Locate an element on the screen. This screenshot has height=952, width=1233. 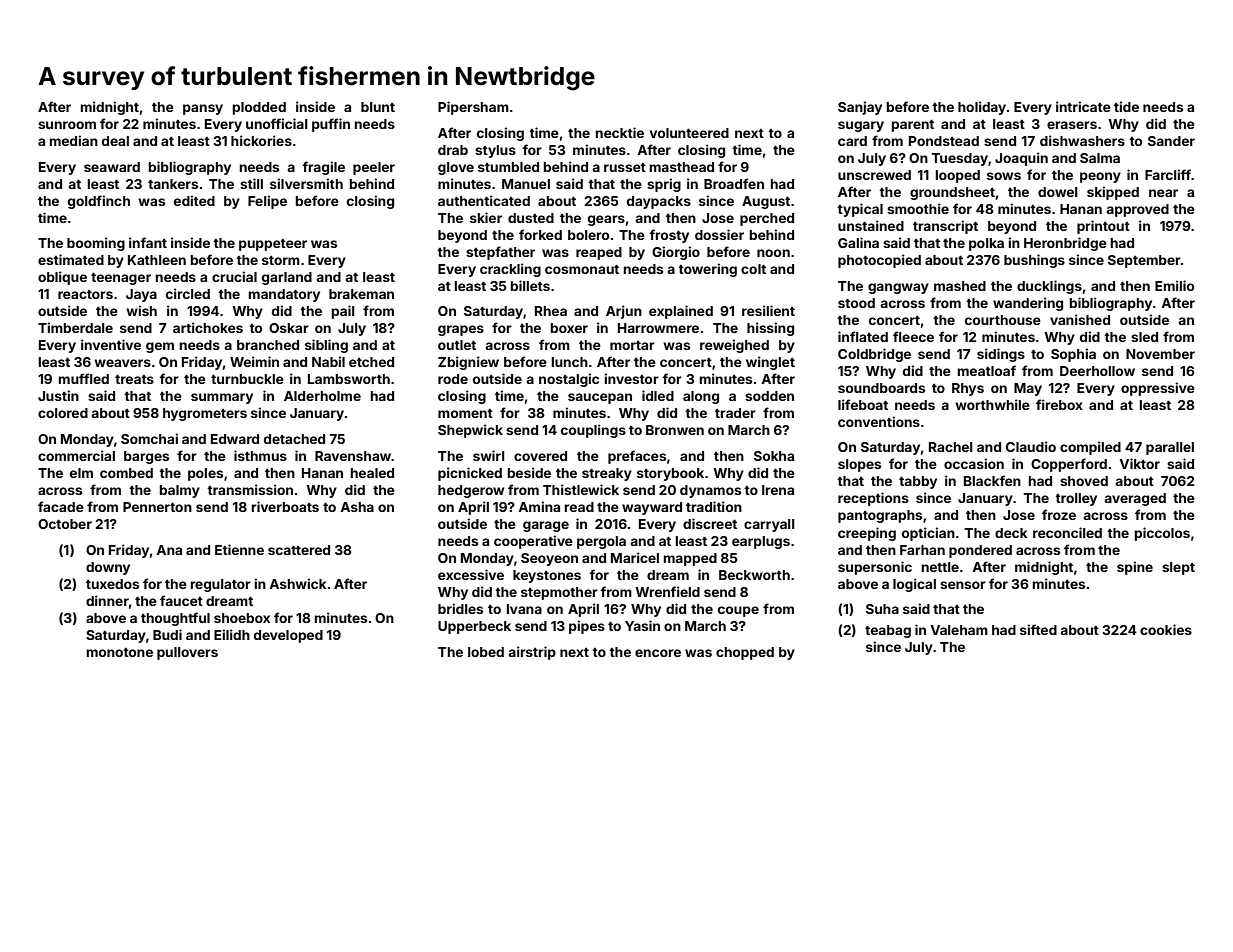
estimated is located at coordinates (71, 259).
